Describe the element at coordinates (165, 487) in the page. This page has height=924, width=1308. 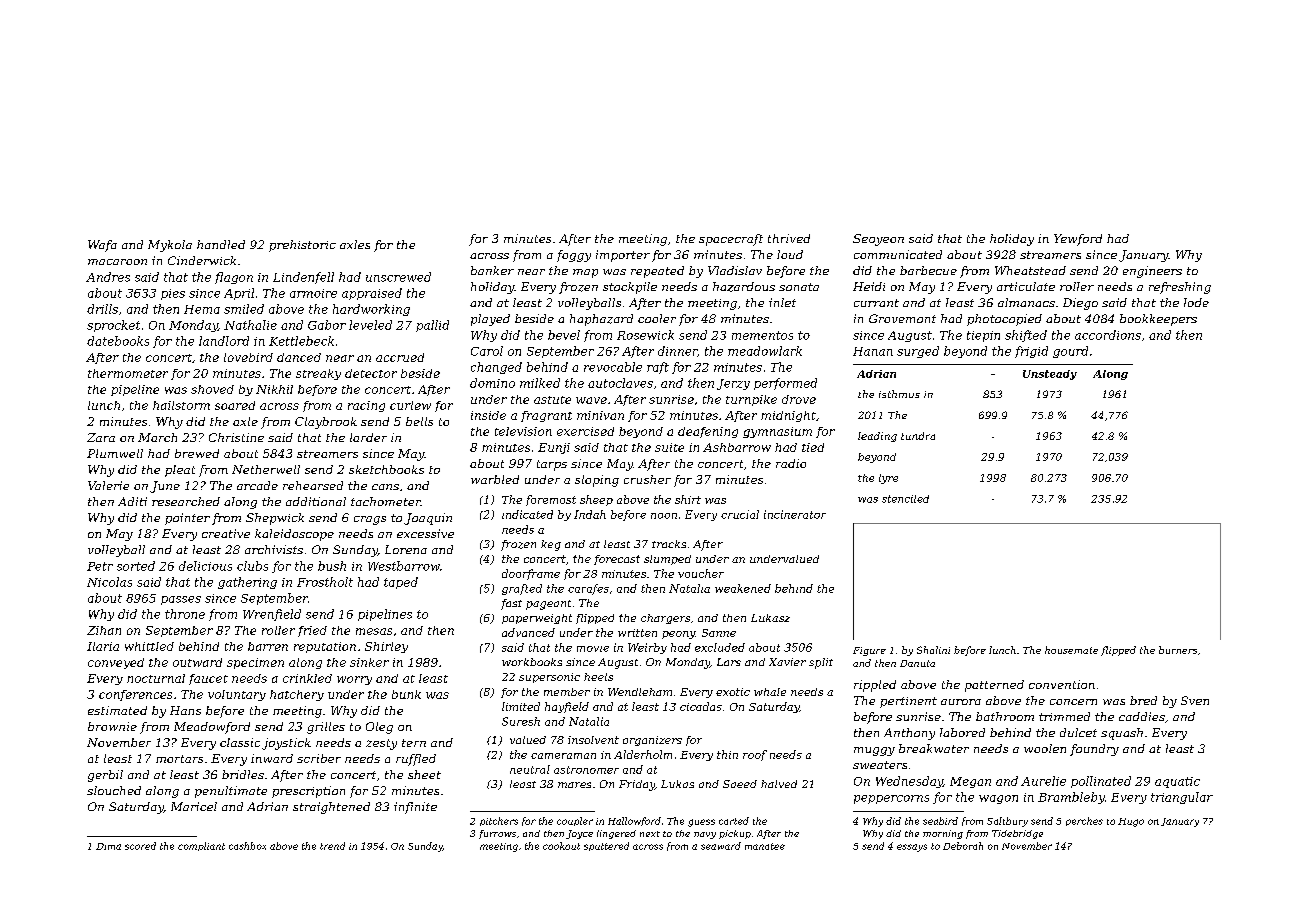
I see `June` at that location.
